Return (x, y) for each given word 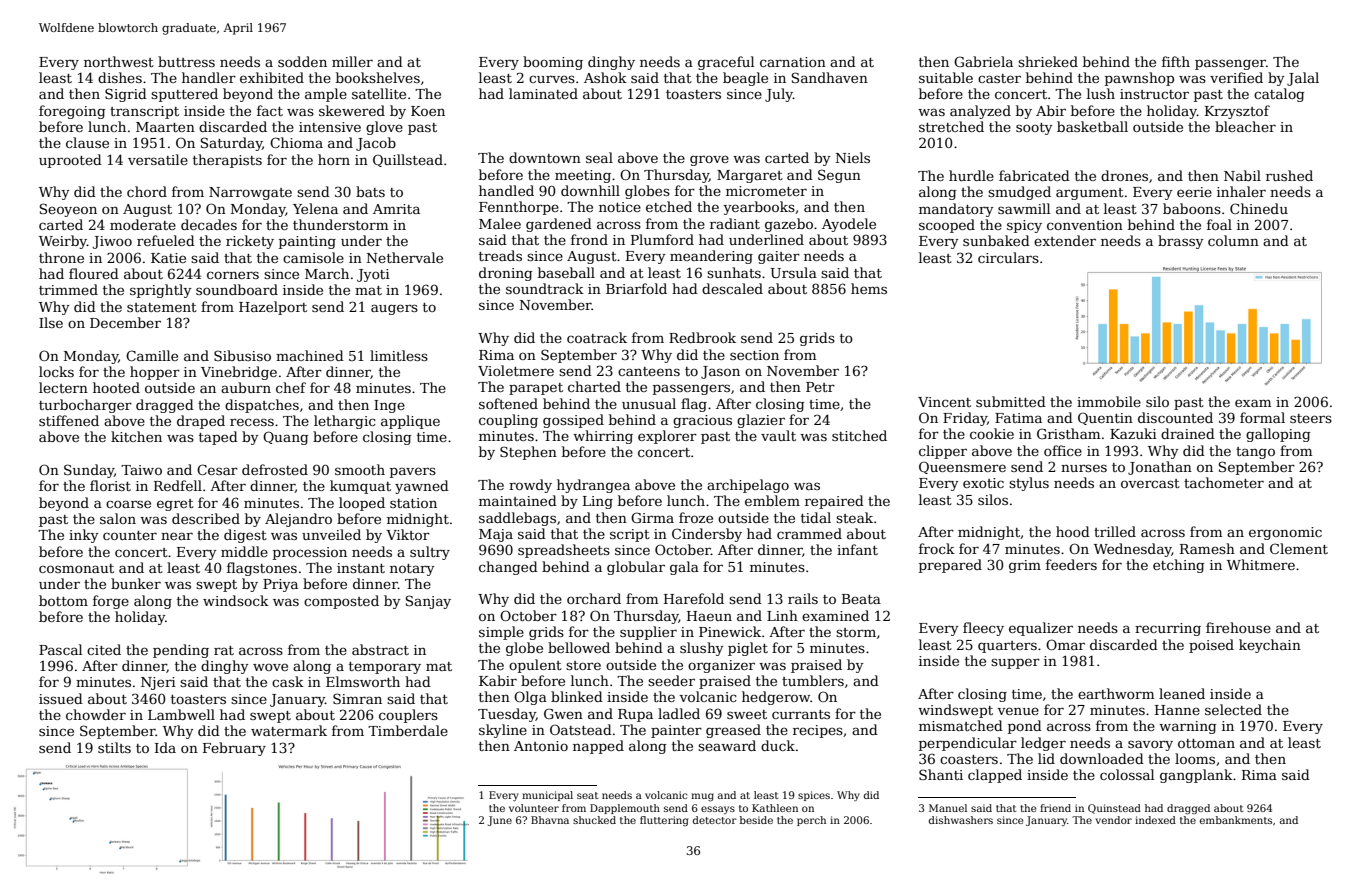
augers (394, 309)
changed (508, 568)
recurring (1168, 629)
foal (1219, 224)
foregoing (72, 112)
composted (341, 602)
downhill (590, 190)
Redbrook (702, 337)
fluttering (664, 821)
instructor (1154, 94)
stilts (114, 747)
